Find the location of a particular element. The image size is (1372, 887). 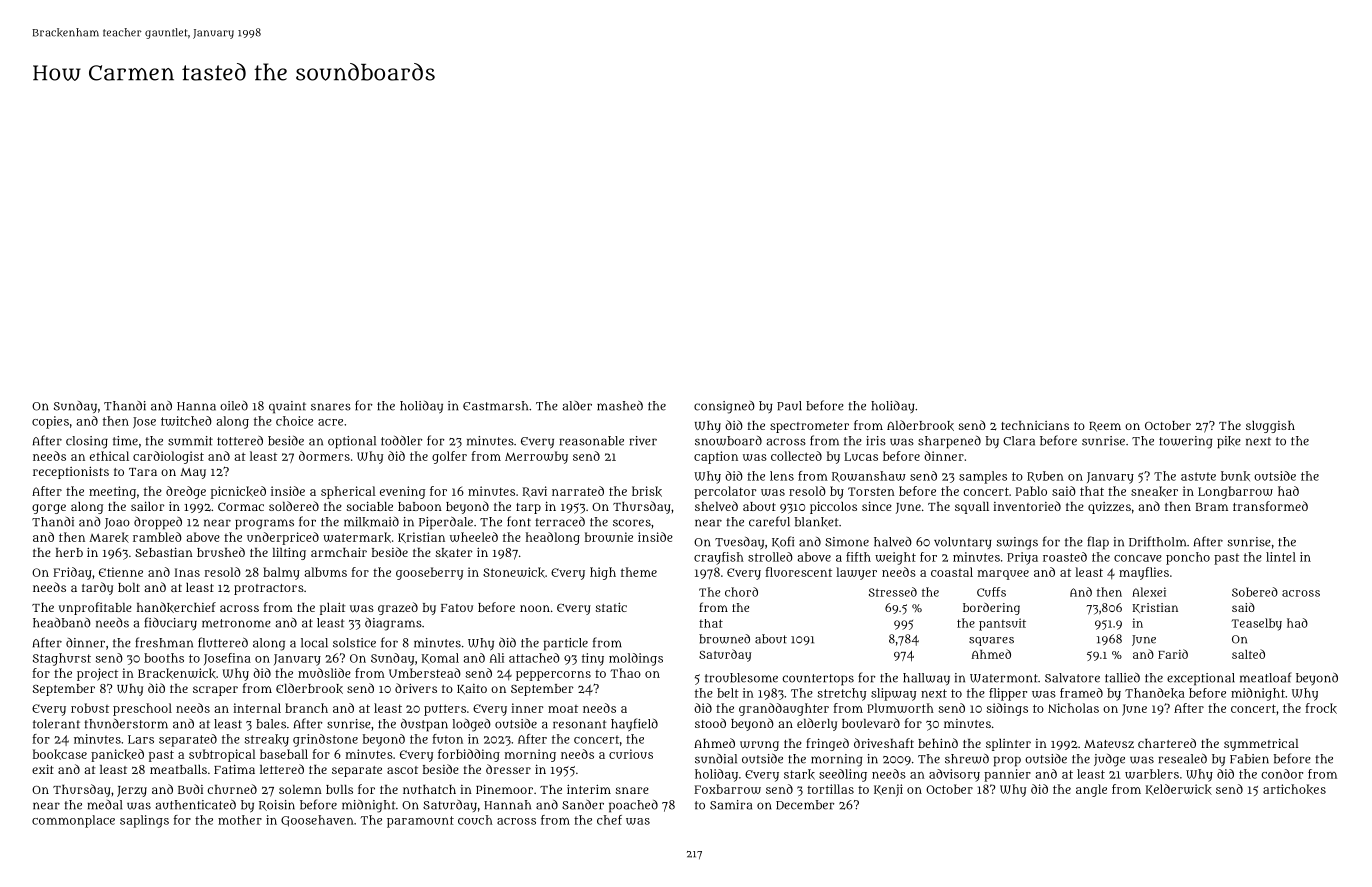

Thandeka is located at coordinates (1155, 693).
